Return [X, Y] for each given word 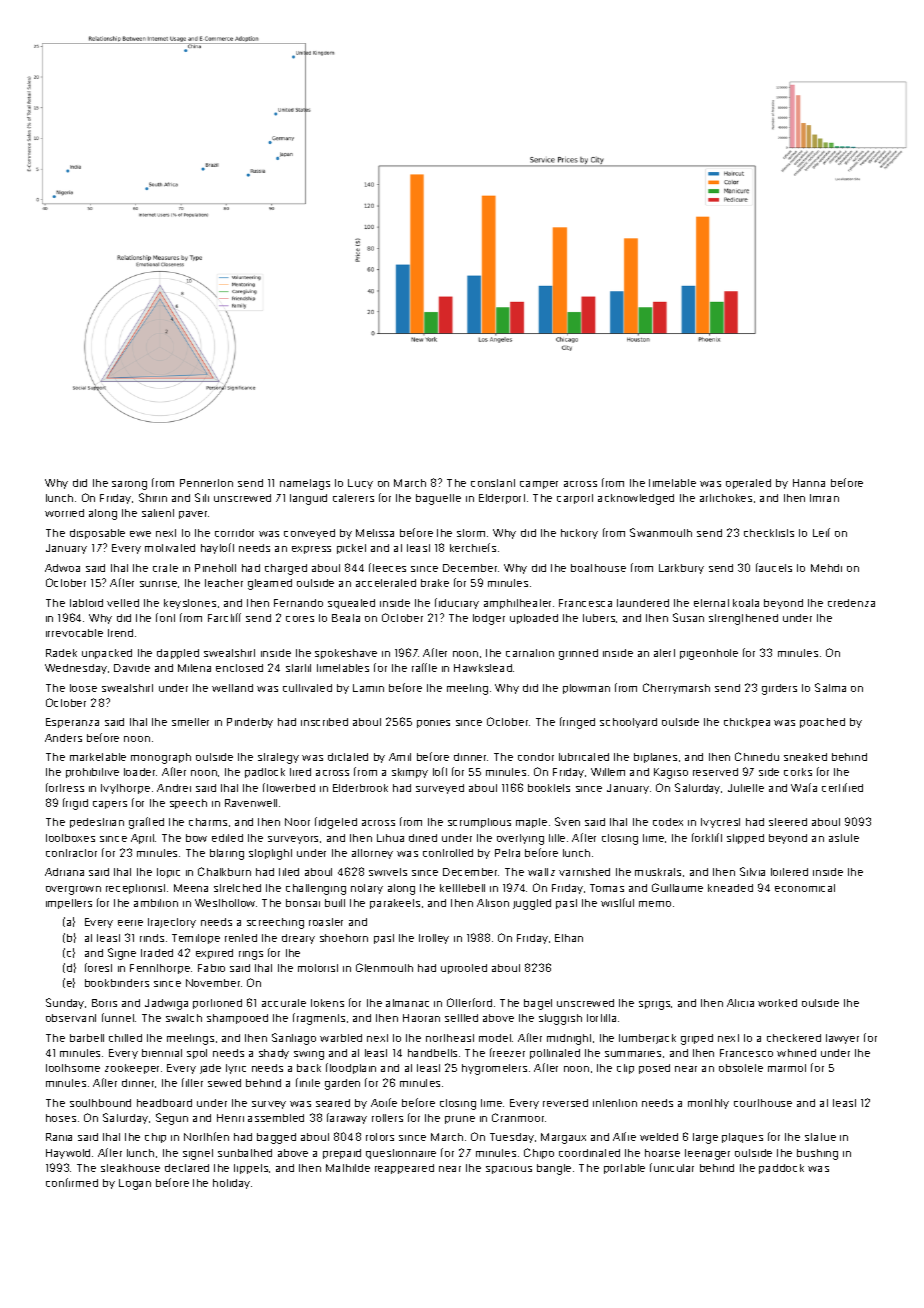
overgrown [73, 890]
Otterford [469, 1002]
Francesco [746, 1053]
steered [788, 822]
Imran [824, 498]
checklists [769, 533]
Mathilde [348, 1168]
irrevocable [74, 633]
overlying [520, 839]
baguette [438, 499]
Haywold [68, 1154]
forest [98, 967]
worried [64, 513]
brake [435, 583]
